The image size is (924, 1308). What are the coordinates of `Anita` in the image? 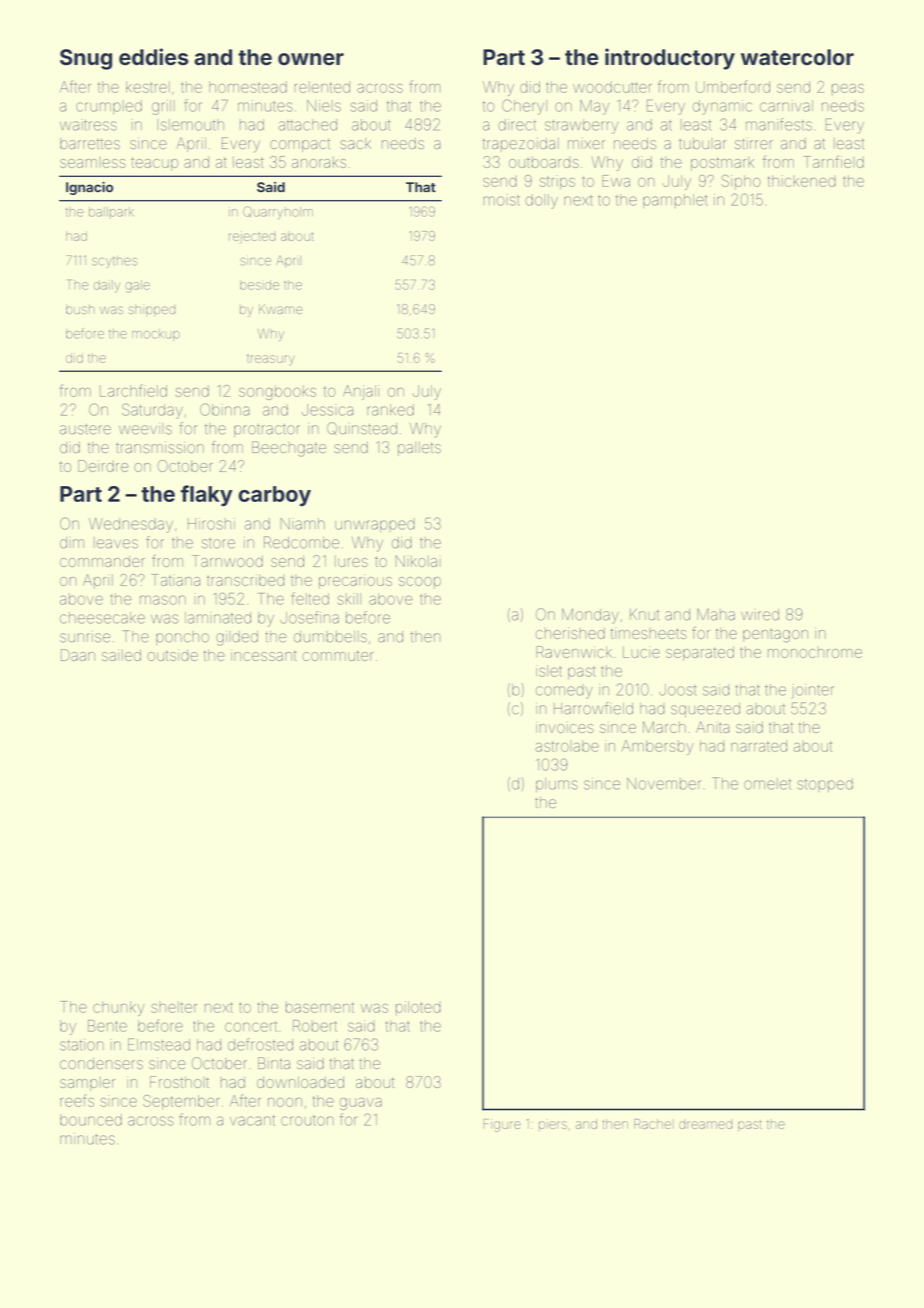 It's located at (713, 727).
